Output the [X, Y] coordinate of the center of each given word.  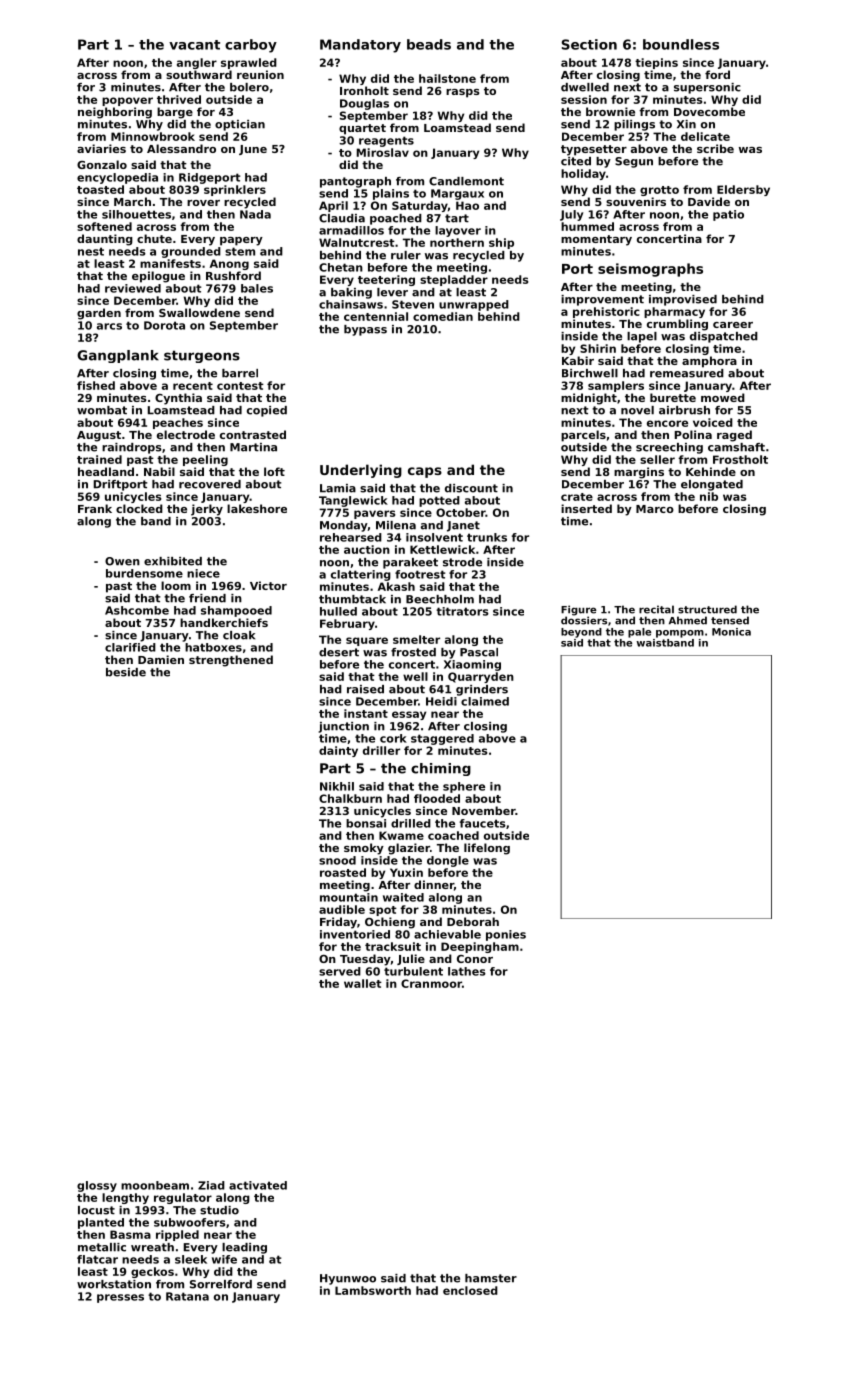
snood [337, 860]
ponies [506, 935]
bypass [365, 330]
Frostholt [740, 459]
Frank [95, 508]
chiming [441, 769]
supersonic [707, 88]
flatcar [97, 1259]
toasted [100, 189]
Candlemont [466, 181]
